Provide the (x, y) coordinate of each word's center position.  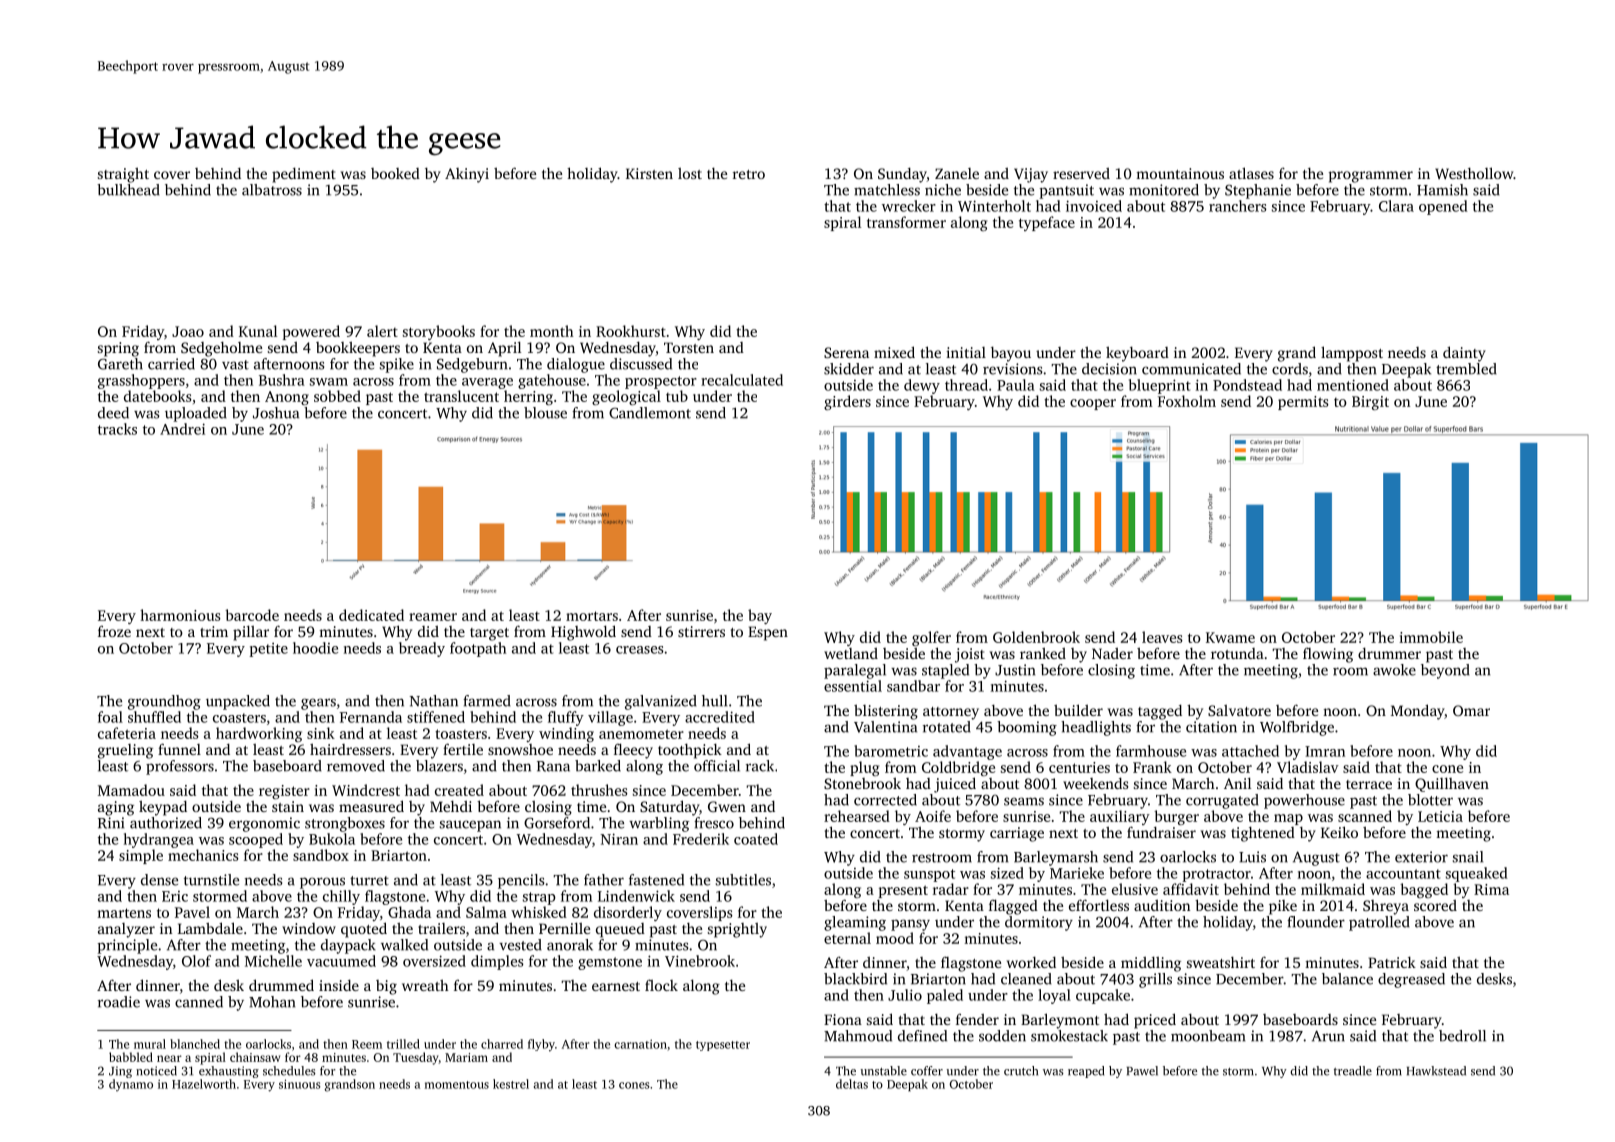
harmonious (180, 615)
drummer (1389, 653)
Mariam (466, 1057)
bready (422, 649)
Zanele (957, 173)
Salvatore (1239, 710)
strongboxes (345, 824)
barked (598, 766)
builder (1078, 710)
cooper (1093, 404)
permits (1303, 403)
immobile (1431, 637)
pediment (304, 175)
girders (847, 402)
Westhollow (1474, 173)
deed (113, 413)
